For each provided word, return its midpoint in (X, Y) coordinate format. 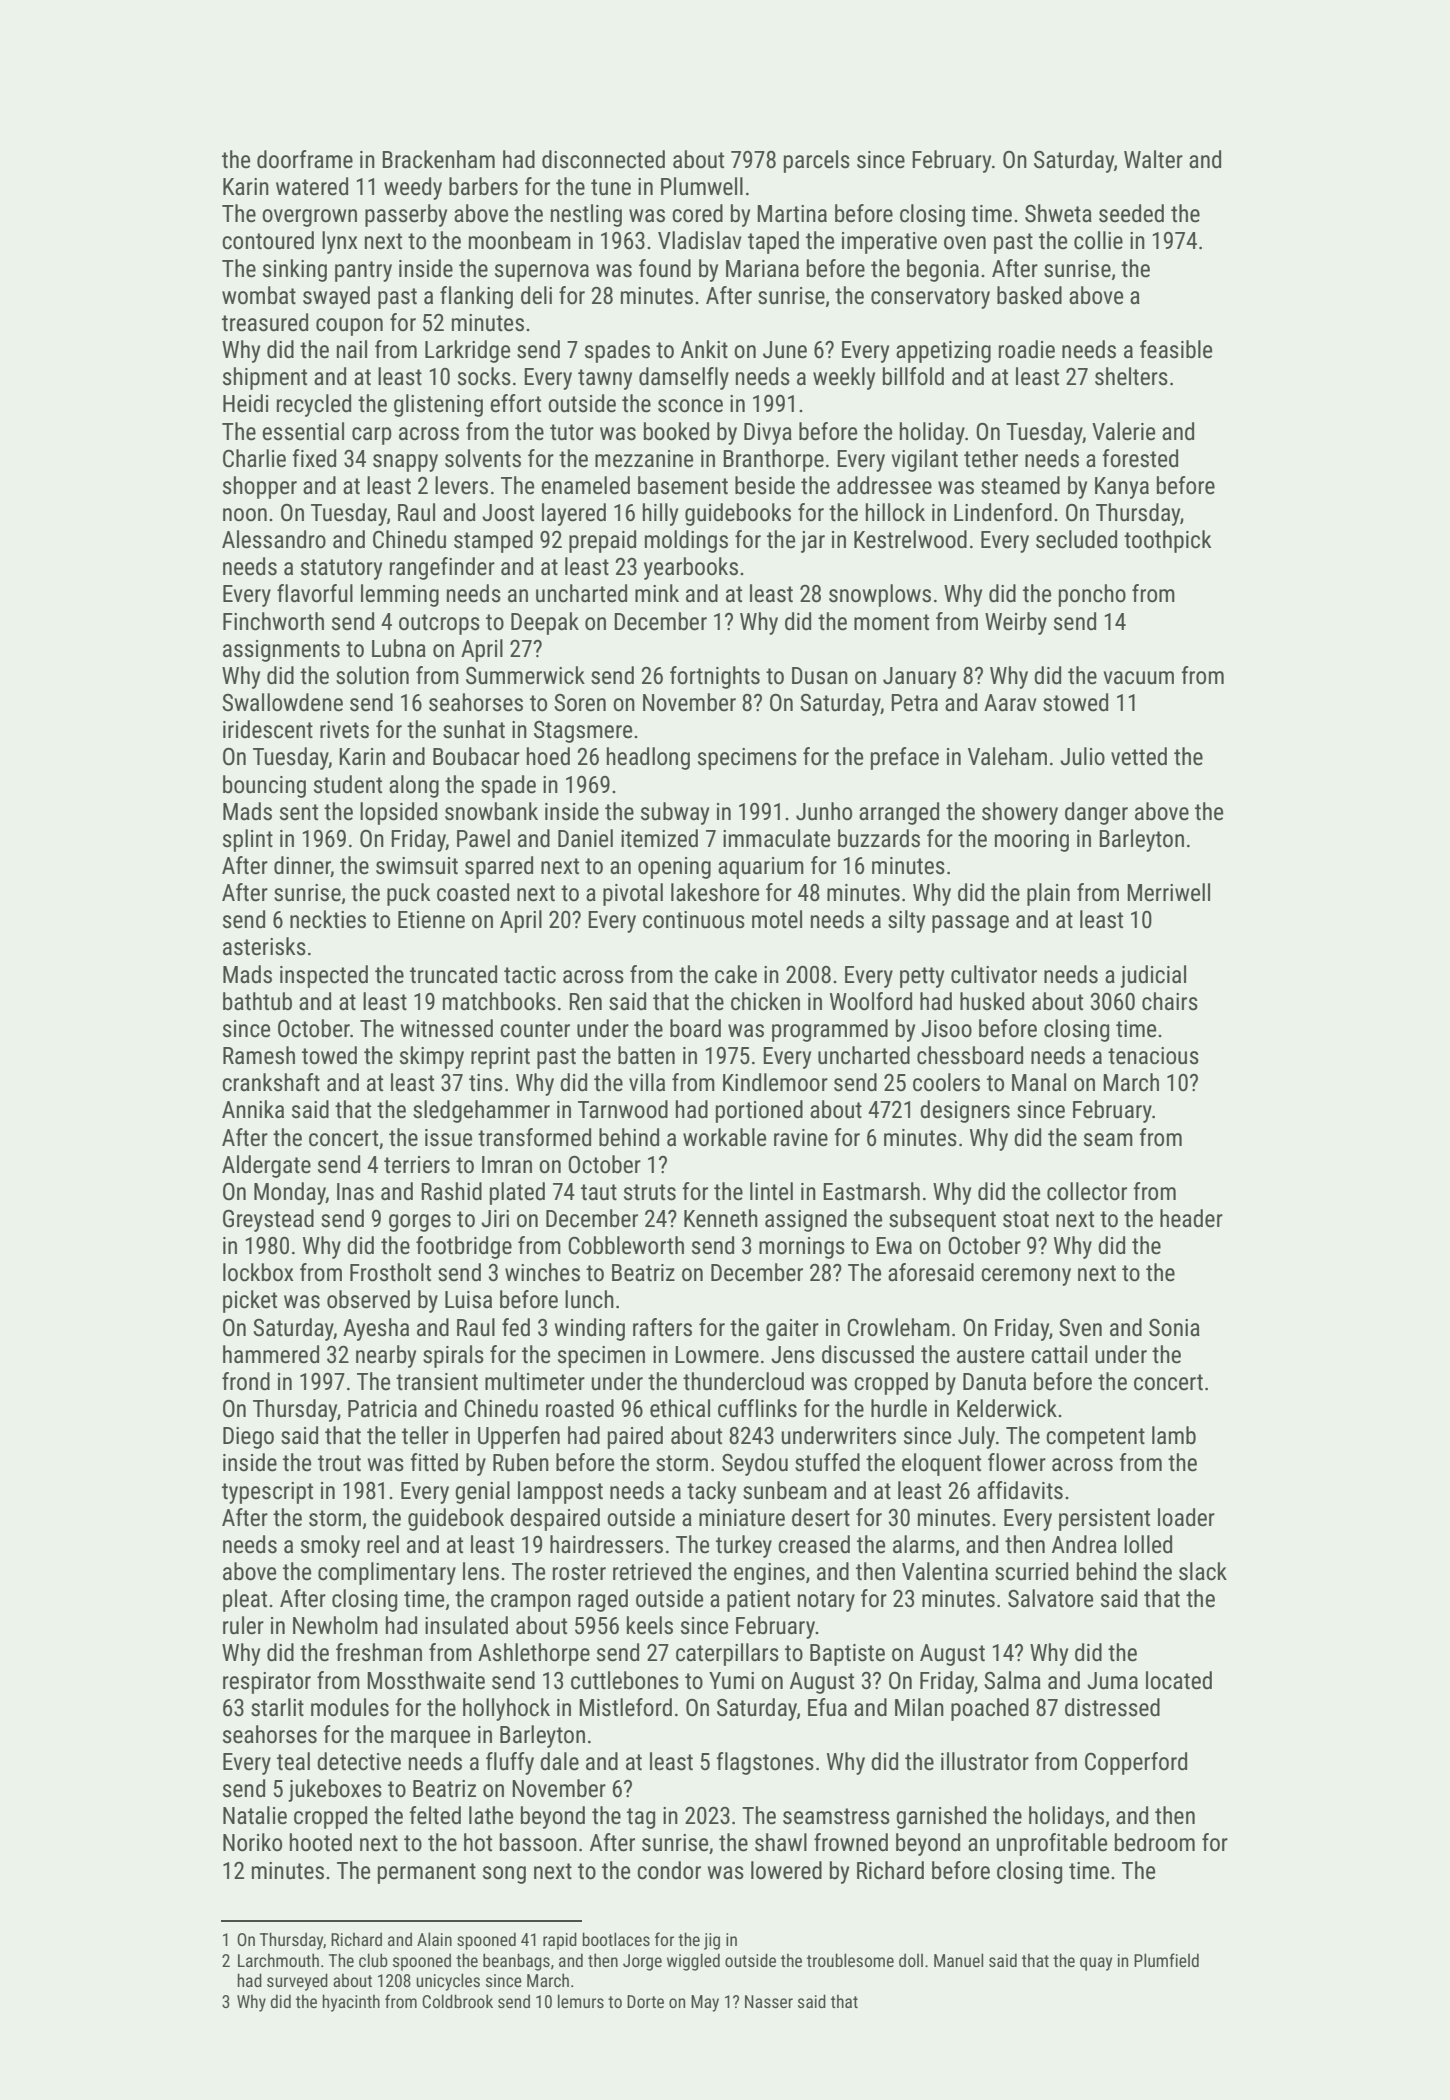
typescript (267, 1493)
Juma (1112, 1681)
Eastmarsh (871, 1191)
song (504, 1875)
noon (245, 515)
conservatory (930, 298)
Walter (1153, 159)
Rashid (451, 1191)
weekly (844, 378)
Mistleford (625, 1707)
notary (826, 1601)
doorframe (305, 159)
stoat (1026, 1219)
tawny (605, 379)
